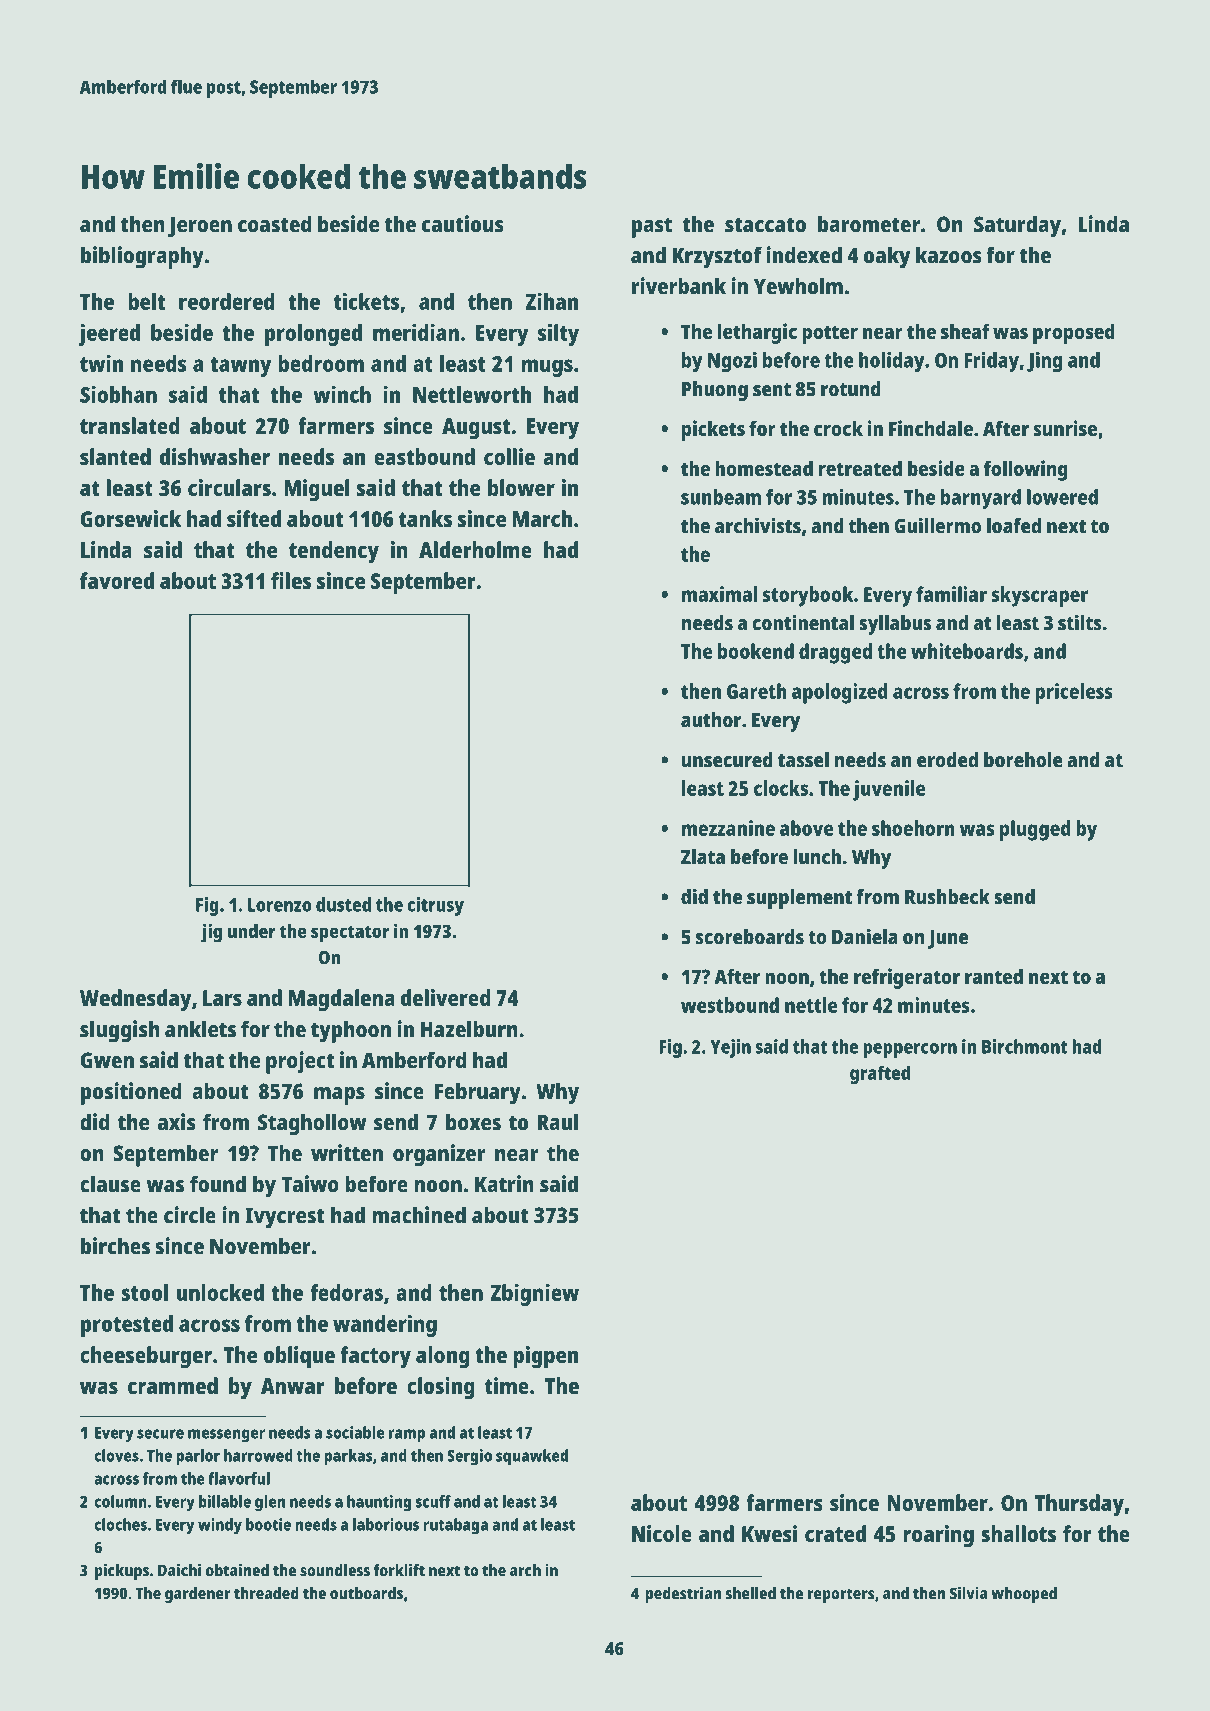 The height and width of the screenshot is (1711, 1210). What do you see at coordinates (131, 1093) in the screenshot?
I see `positioned` at bounding box center [131, 1093].
